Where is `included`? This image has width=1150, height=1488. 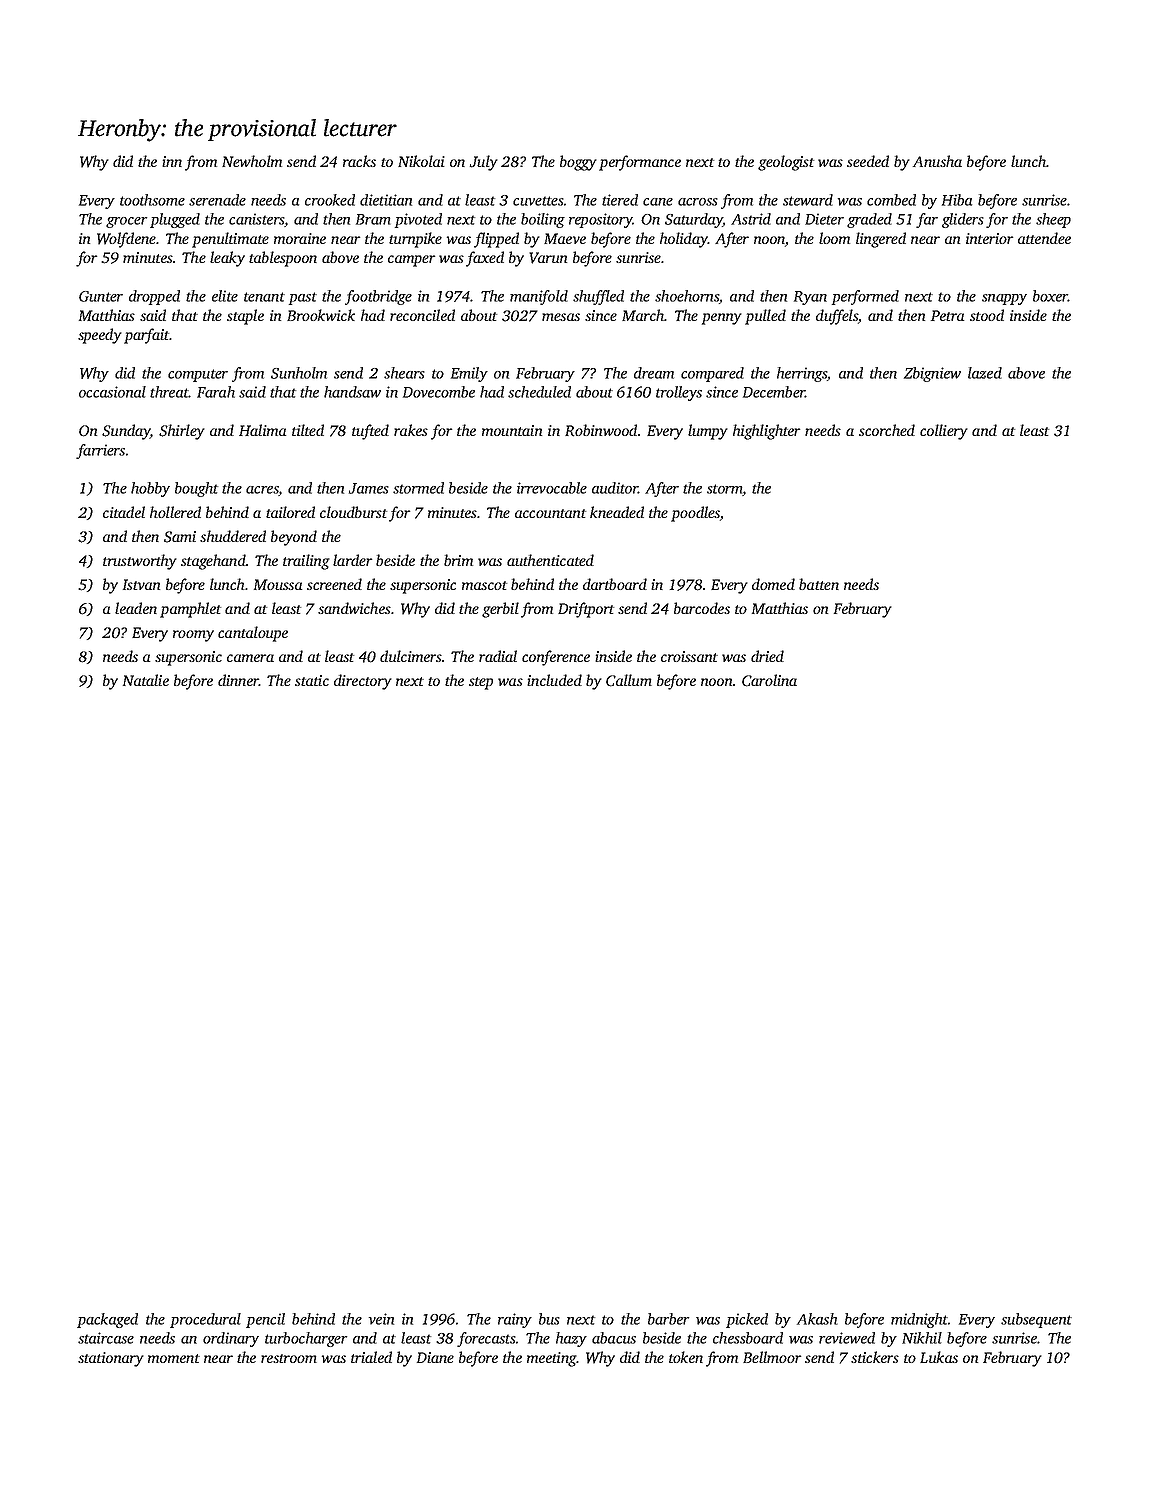 included is located at coordinates (554, 680).
